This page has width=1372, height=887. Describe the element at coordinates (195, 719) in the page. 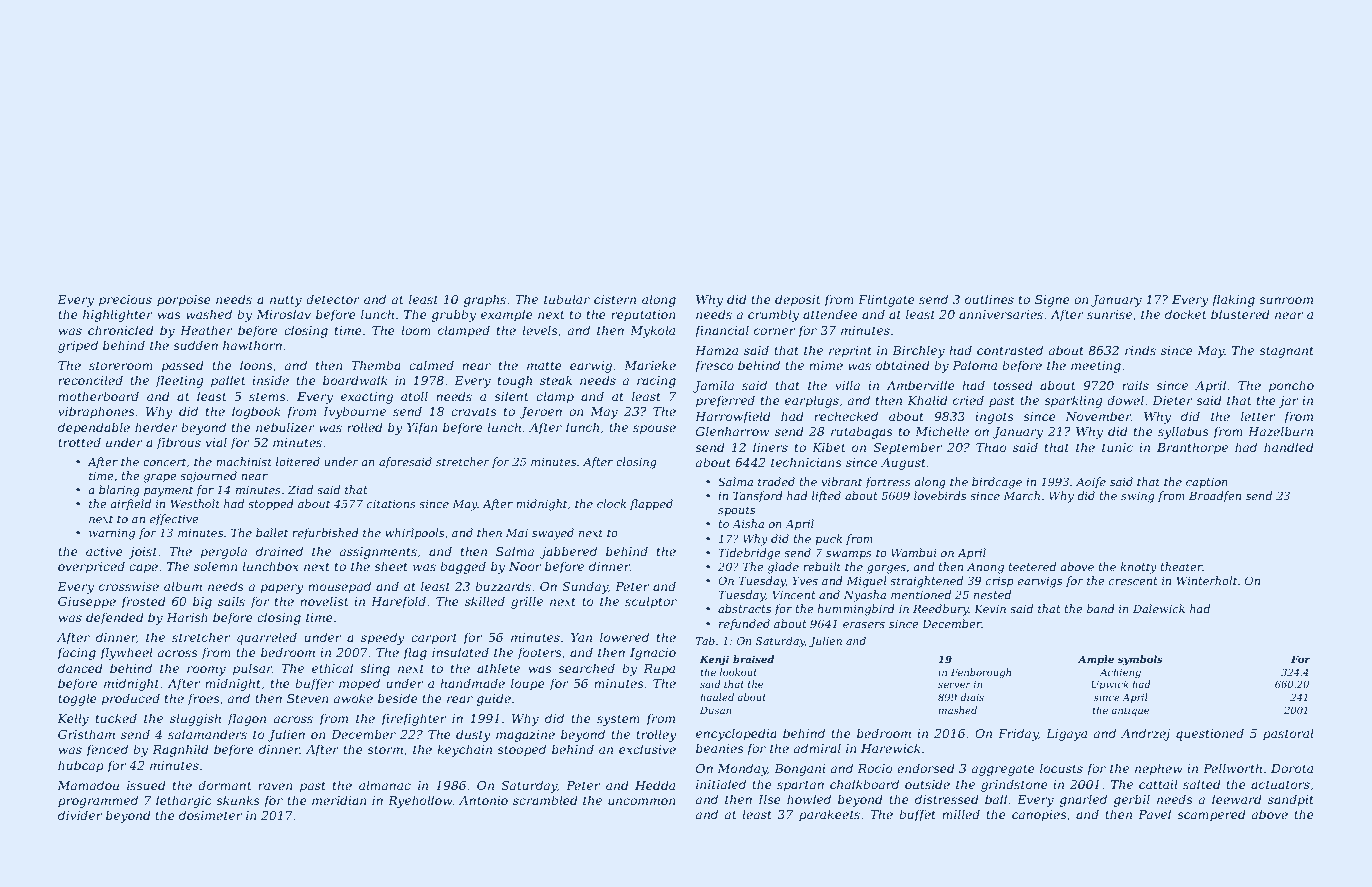

I see `sluggish` at that location.
